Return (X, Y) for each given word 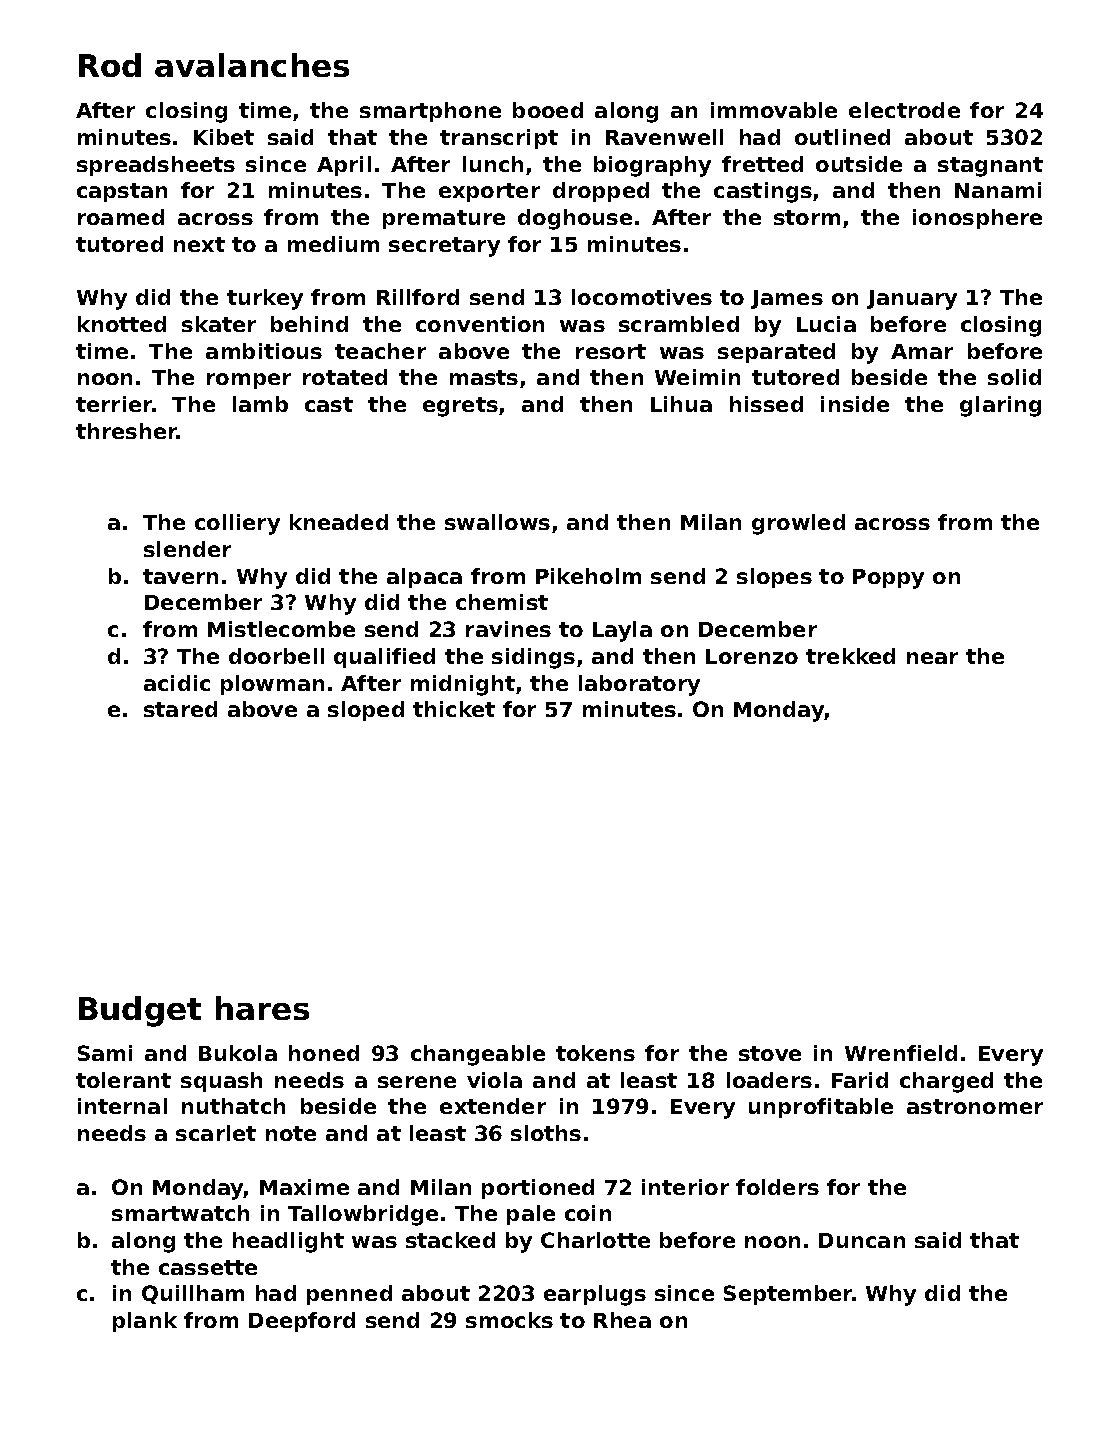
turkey (265, 299)
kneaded (339, 522)
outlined (842, 137)
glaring (1000, 406)
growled (798, 524)
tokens (595, 1053)
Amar (922, 351)
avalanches (252, 65)
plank (145, 1322)
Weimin (697, 377)
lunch (493, 164)
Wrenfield (901, 1053)
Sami (105, 1053)
